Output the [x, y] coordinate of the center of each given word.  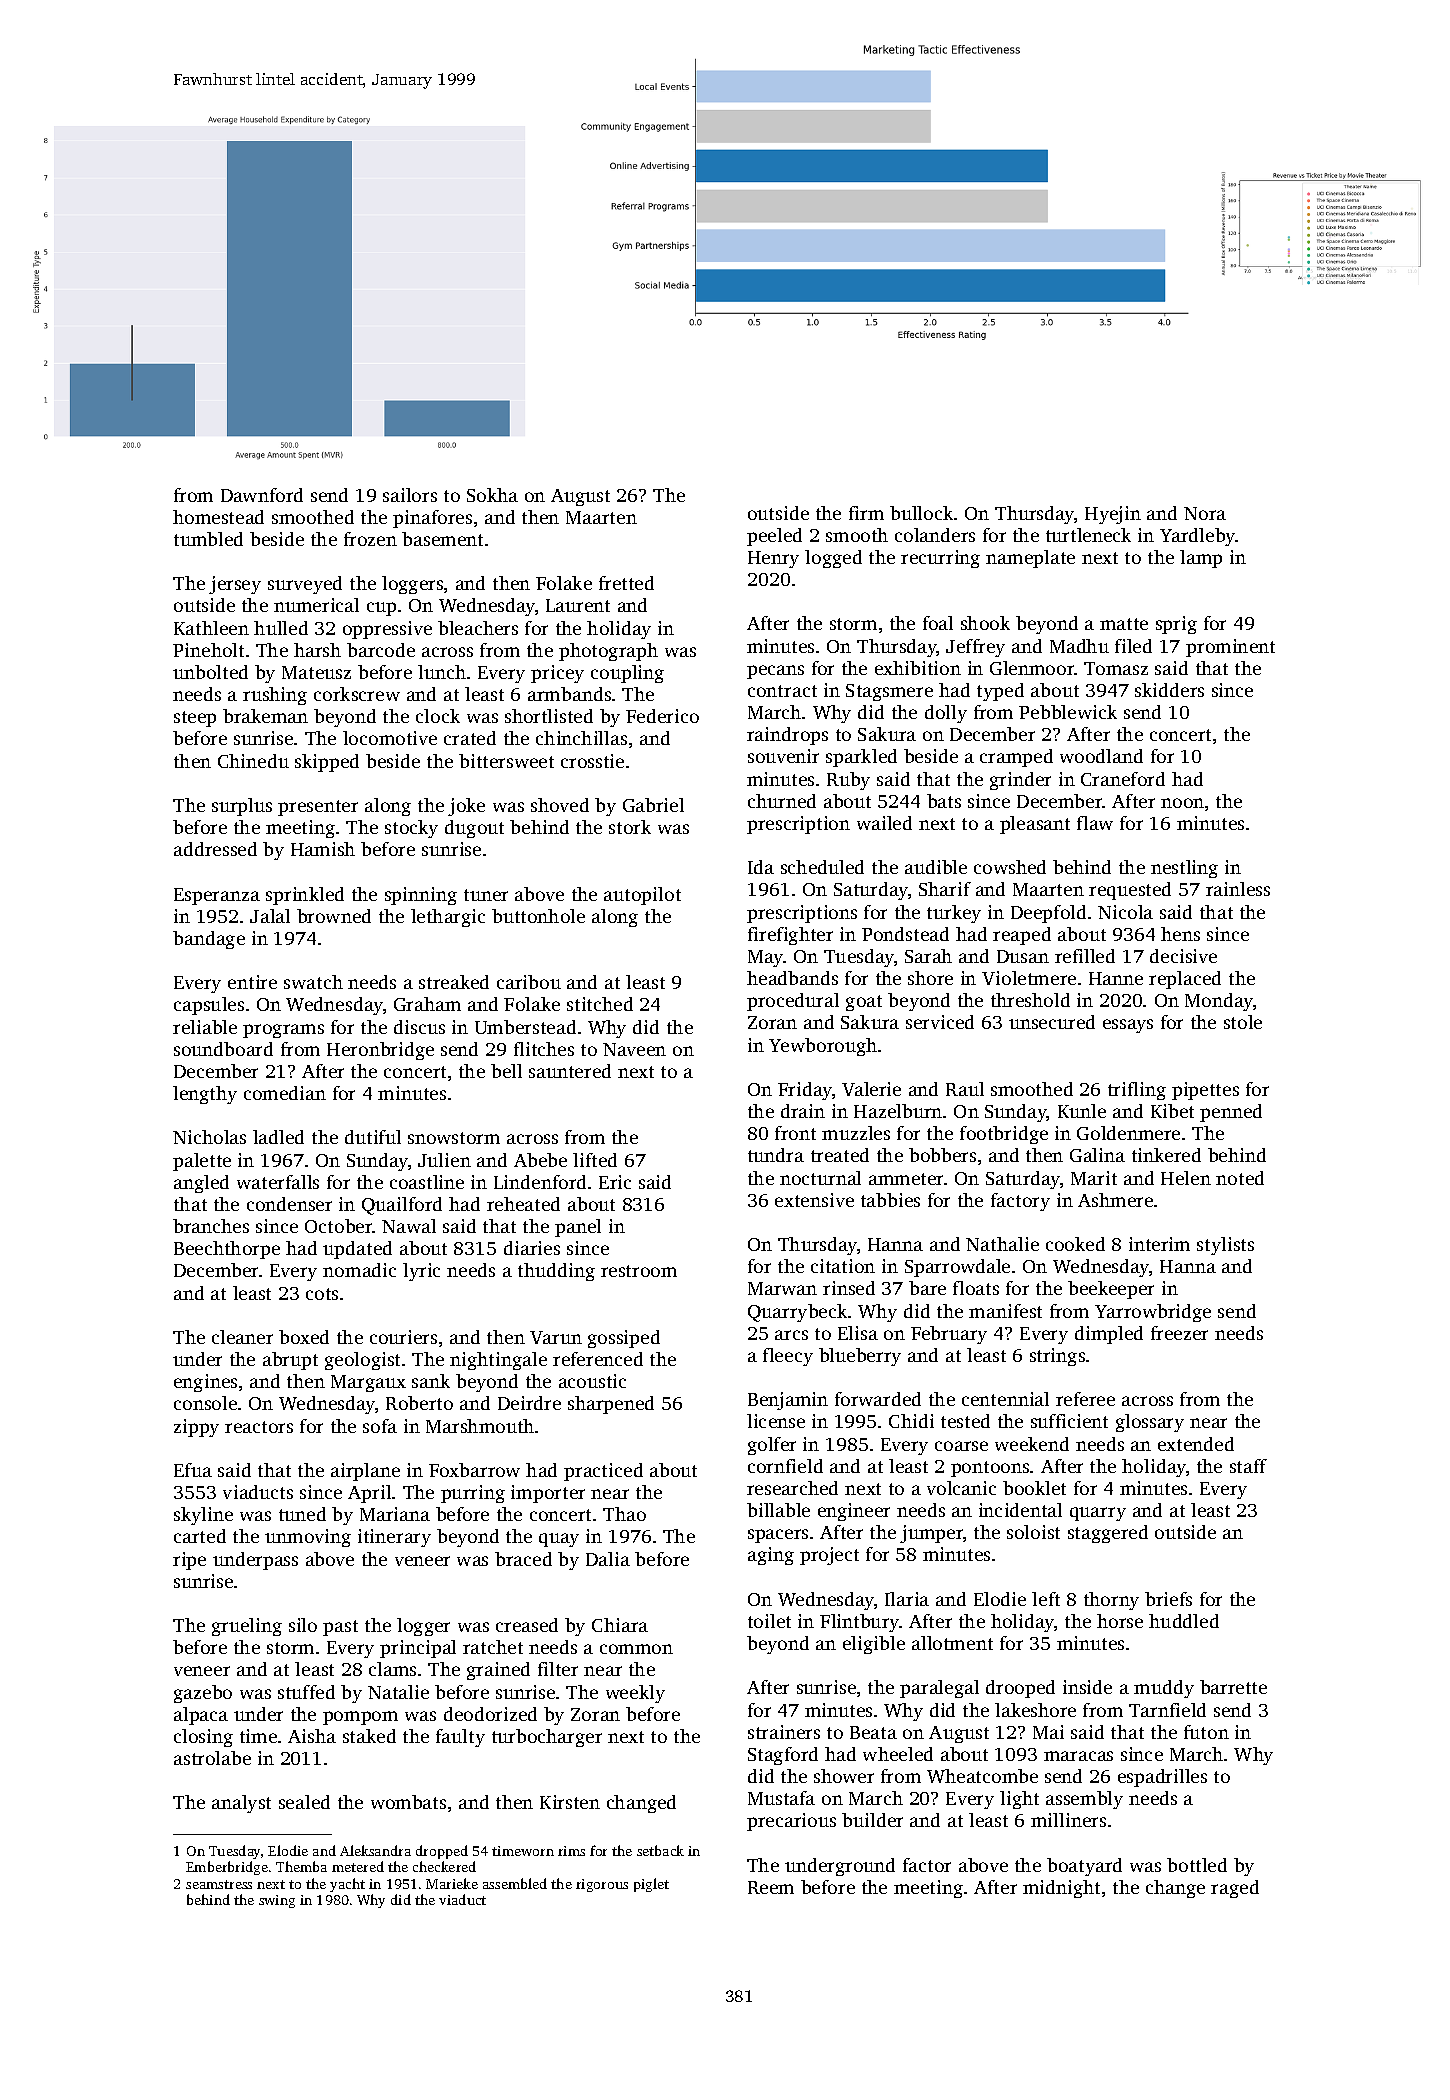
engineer [854, 1512]
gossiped [624, 1339]
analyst [241, 1804]
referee [1085, 1399]
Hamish [323, 849]
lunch [442, 672]
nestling [1184, 869]
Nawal [409, 1226]
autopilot [642, 896]
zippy [196, 1428]
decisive [1183, 956]
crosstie [592, 761]
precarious [791, 1822]
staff [1248, 1466]
